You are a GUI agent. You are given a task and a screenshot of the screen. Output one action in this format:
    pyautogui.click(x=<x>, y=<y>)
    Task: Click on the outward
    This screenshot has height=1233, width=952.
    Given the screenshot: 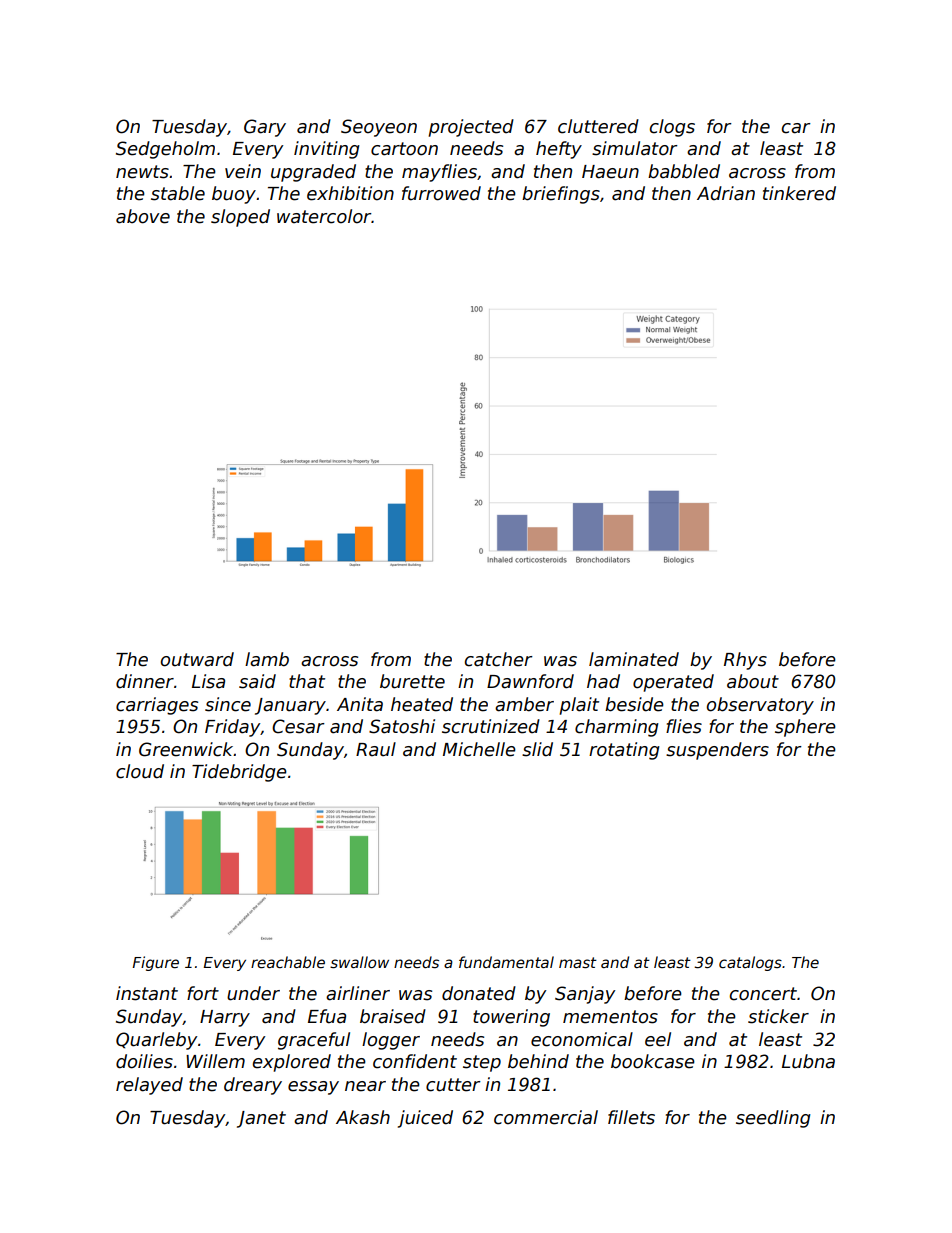 What is the action you would take?
    pyautogui.click(x=197, y=659)
